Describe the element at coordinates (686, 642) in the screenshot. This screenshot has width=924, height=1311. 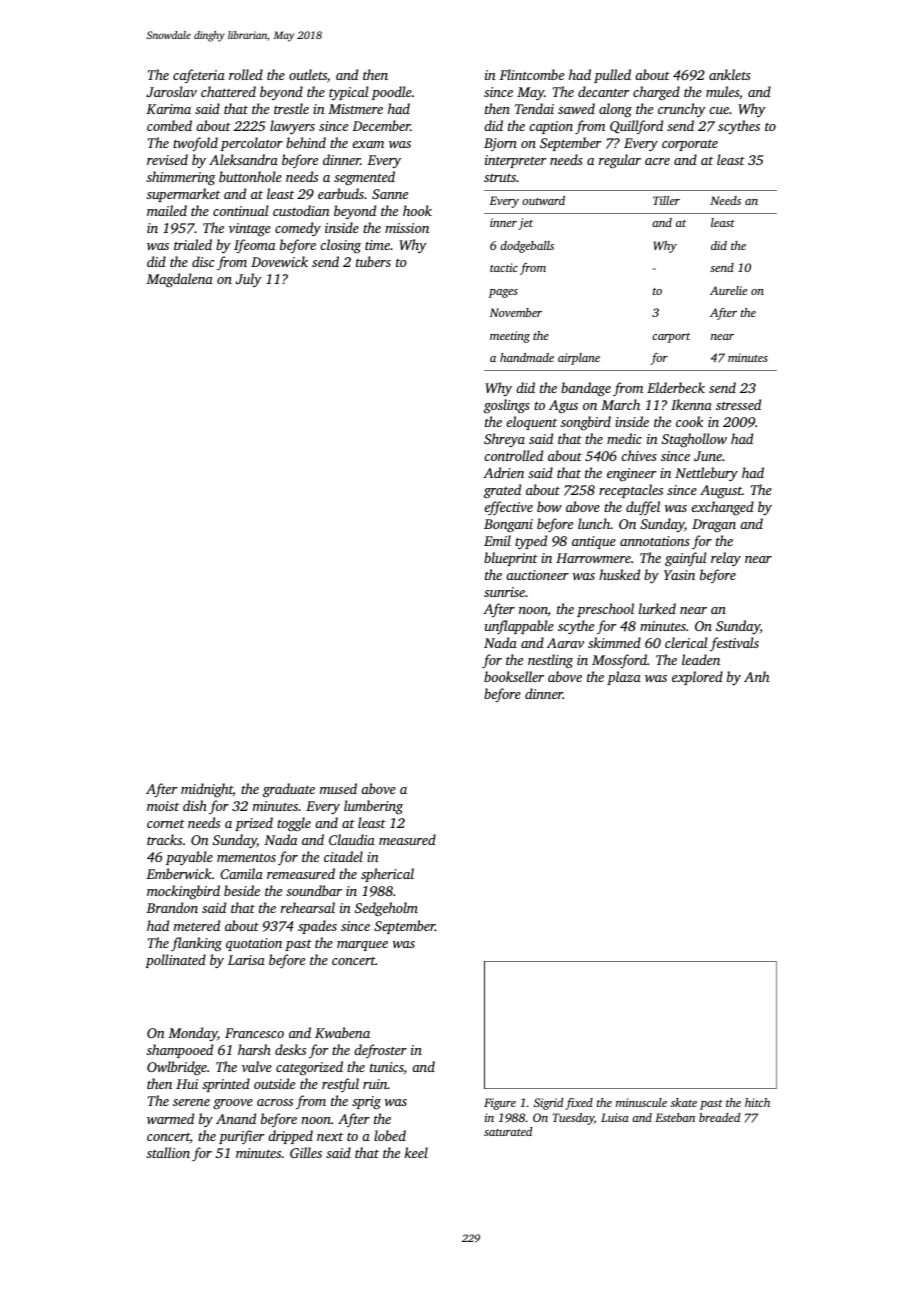
I see `clerical` at that location.
